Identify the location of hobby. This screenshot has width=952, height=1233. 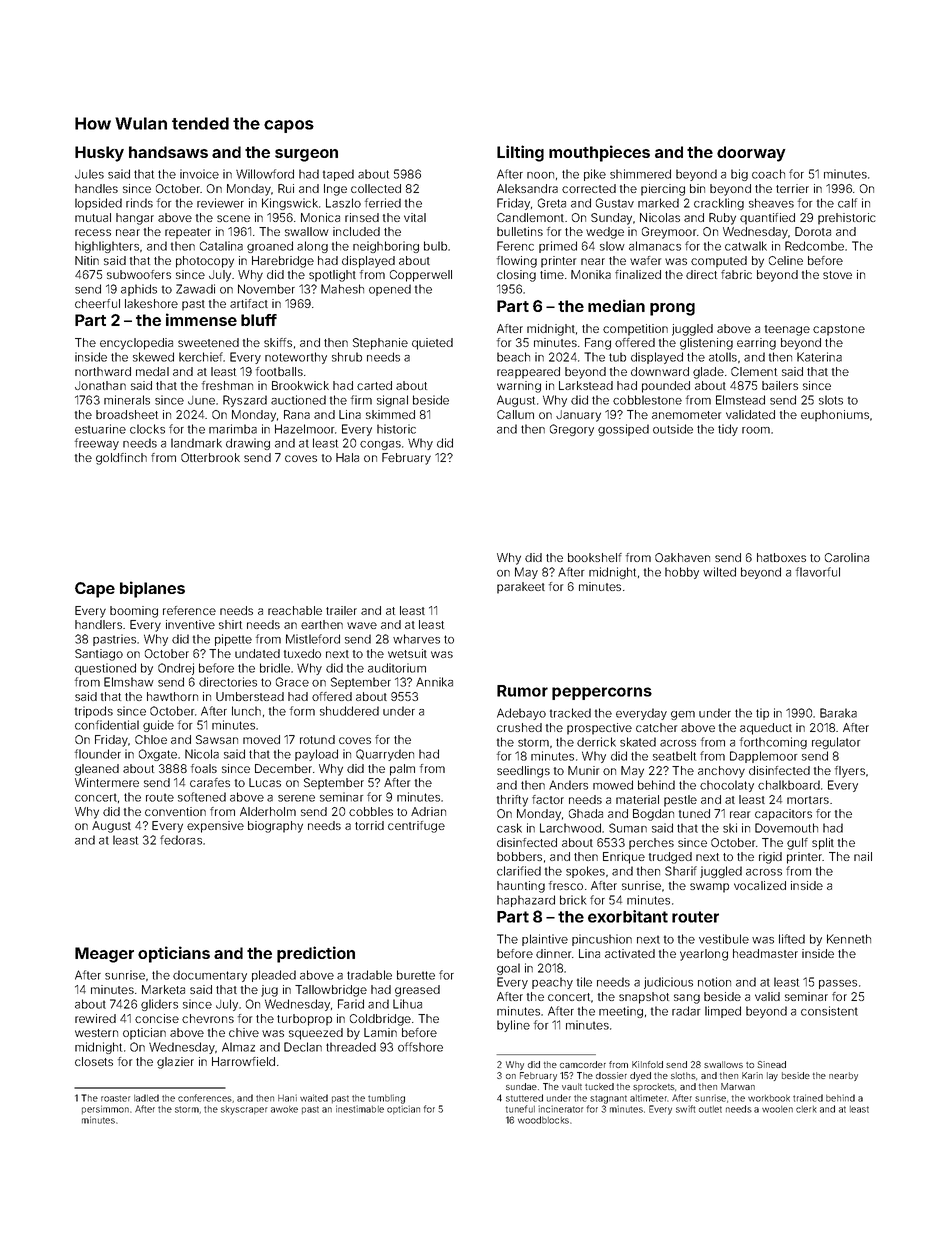
(682, 573).
